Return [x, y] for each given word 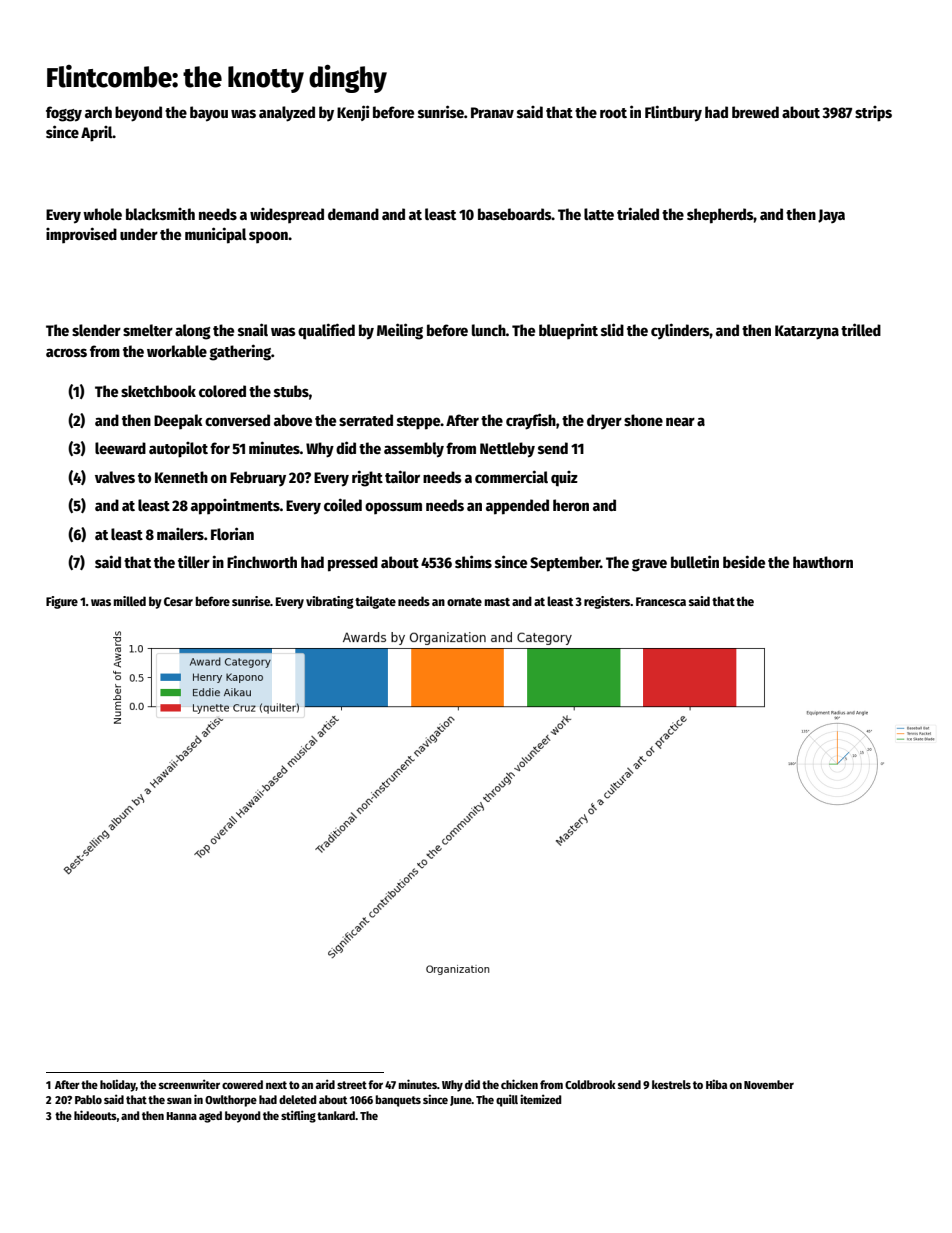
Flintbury [673, 113]
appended [517, 507]
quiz [564, 479]
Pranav [492, 112]
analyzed [287, 114]
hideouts [95, 1115]
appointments [235, 507]
